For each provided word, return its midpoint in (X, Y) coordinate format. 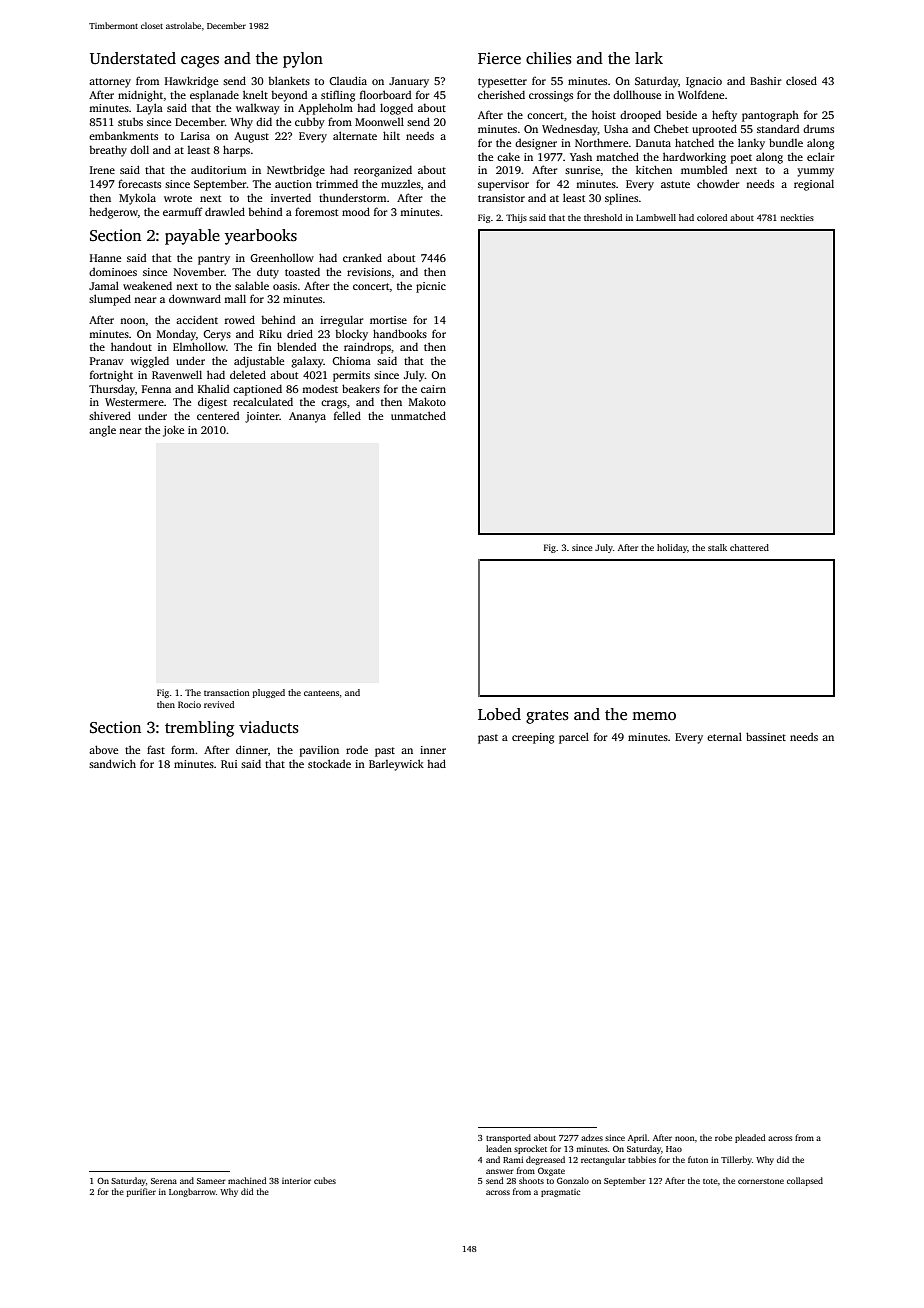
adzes (592, 1137)
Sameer (211, 1181)
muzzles (401, 184)
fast (156, 749)
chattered (749, 547)
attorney (110, 83)
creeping (533, 738)
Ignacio (704, 82)
